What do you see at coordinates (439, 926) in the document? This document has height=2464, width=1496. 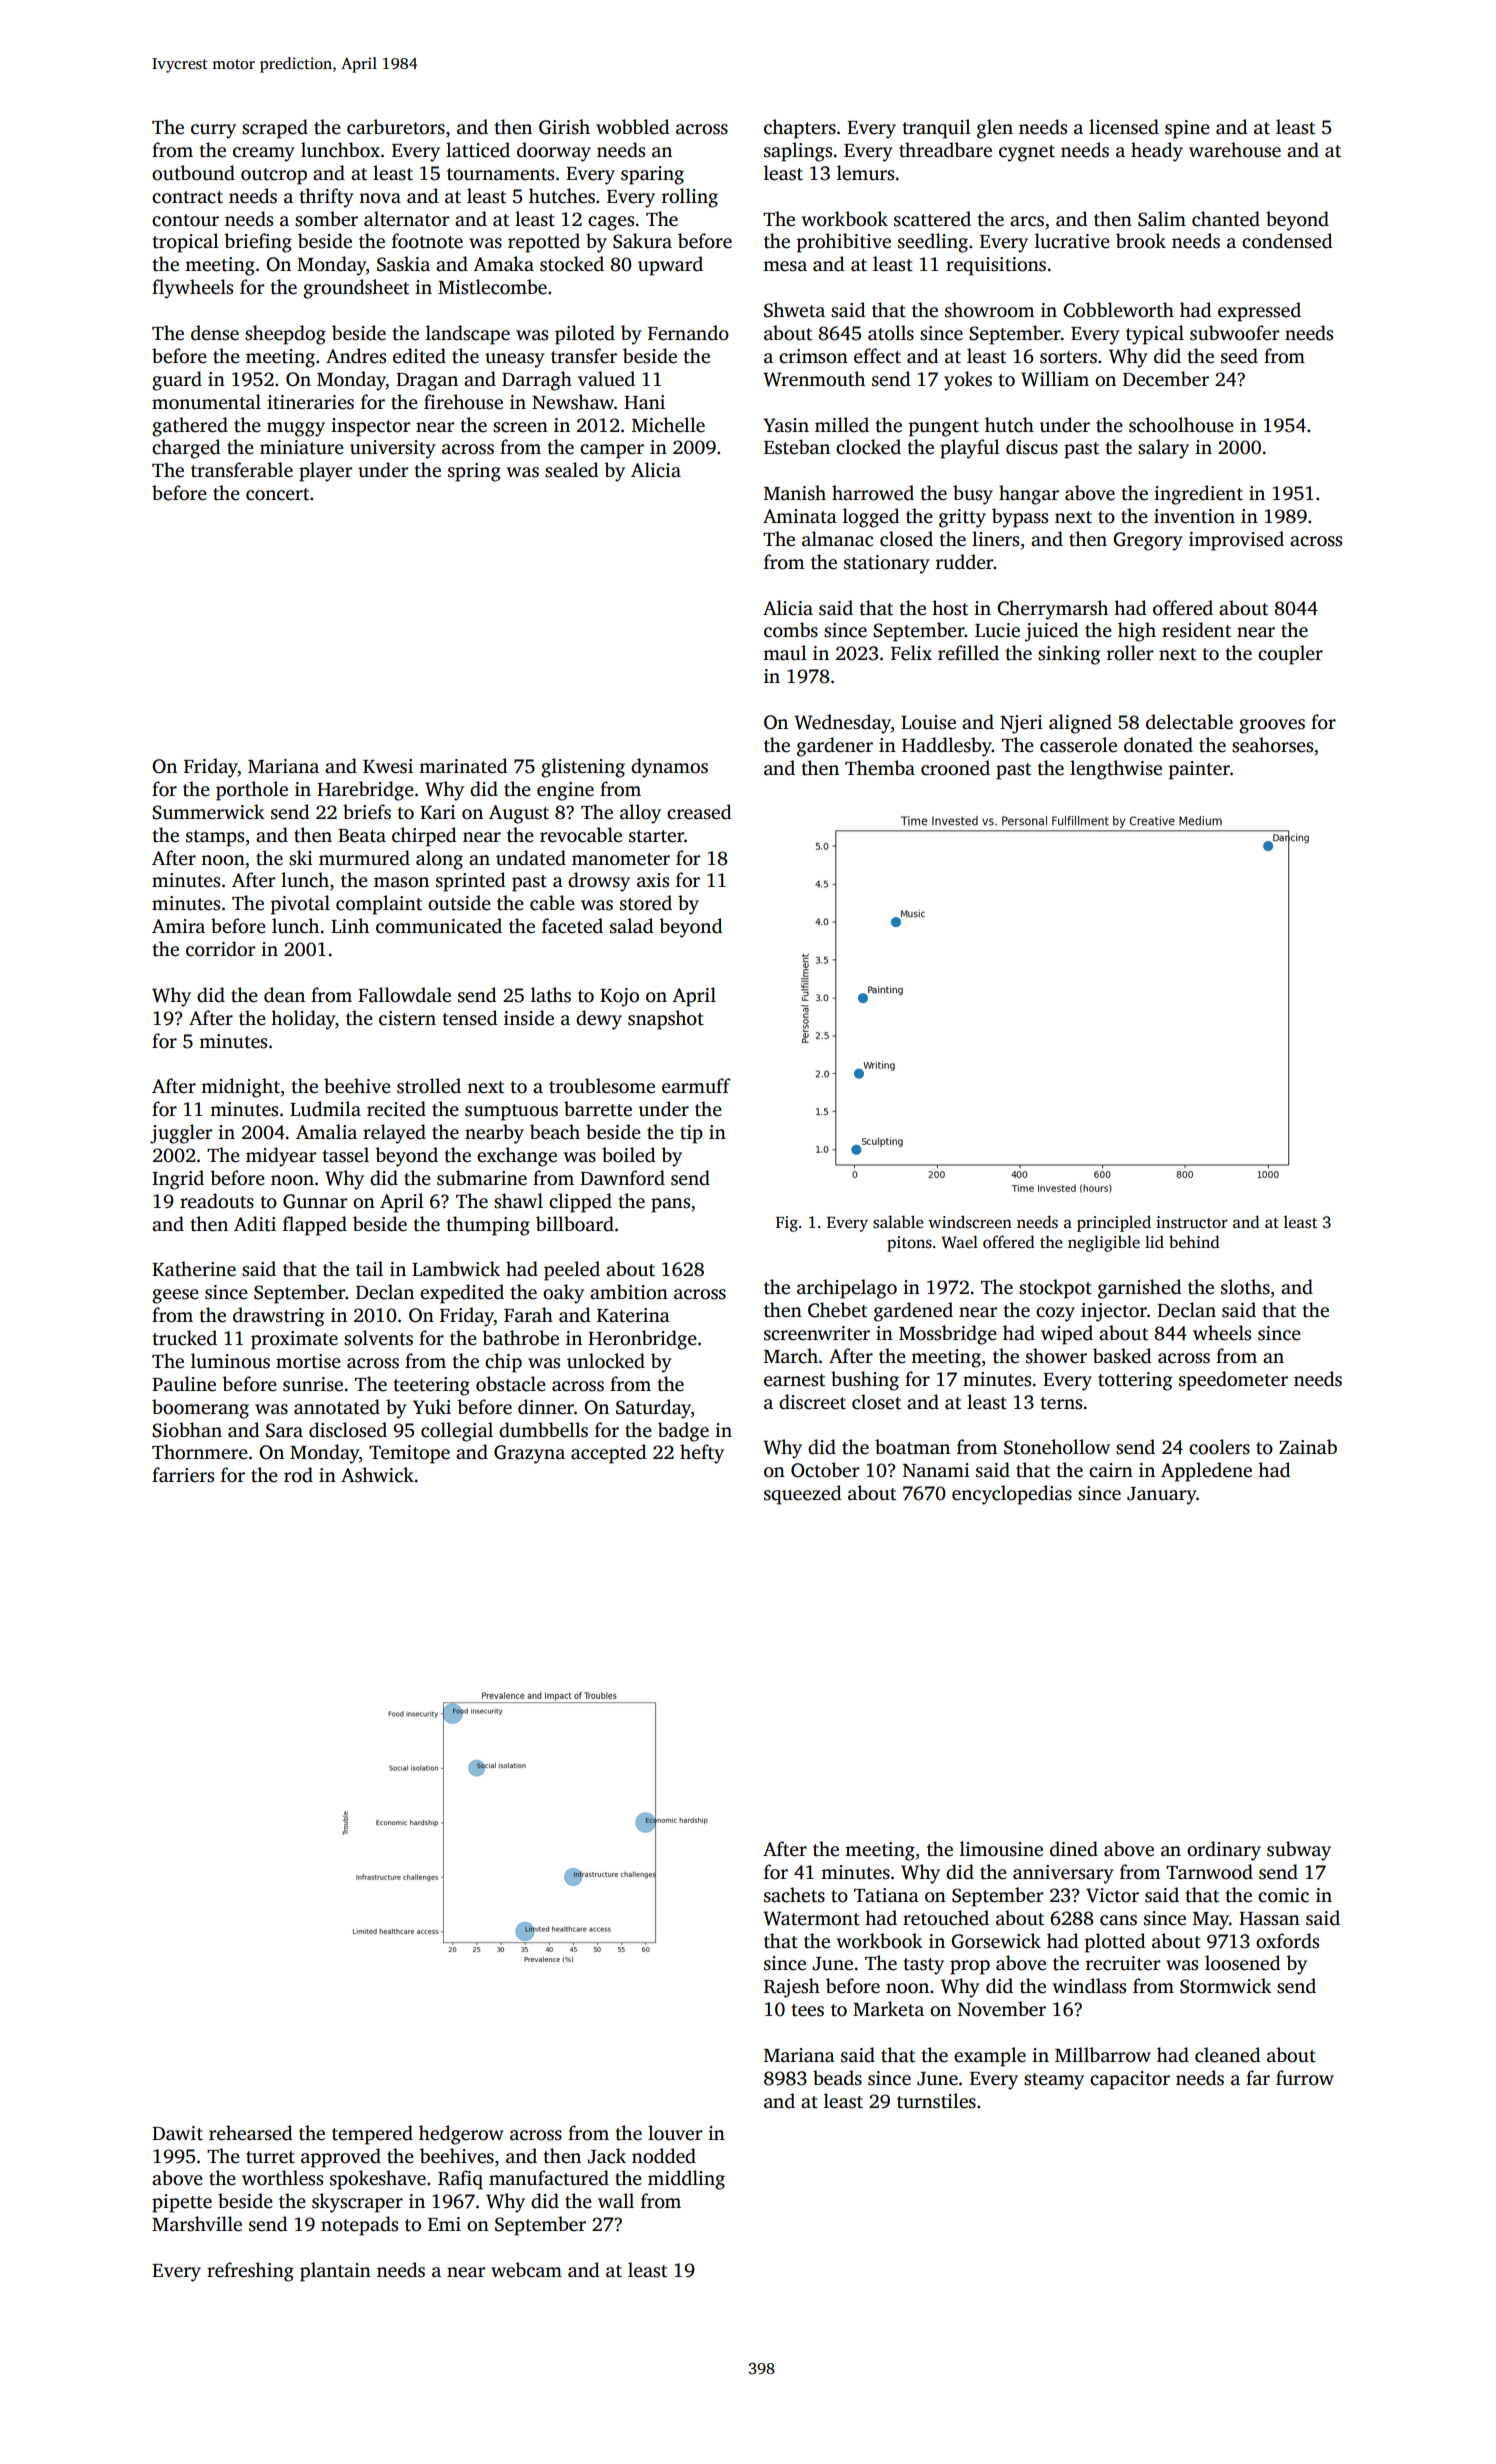 I see `communicated` at bounding box center [439, 926].
